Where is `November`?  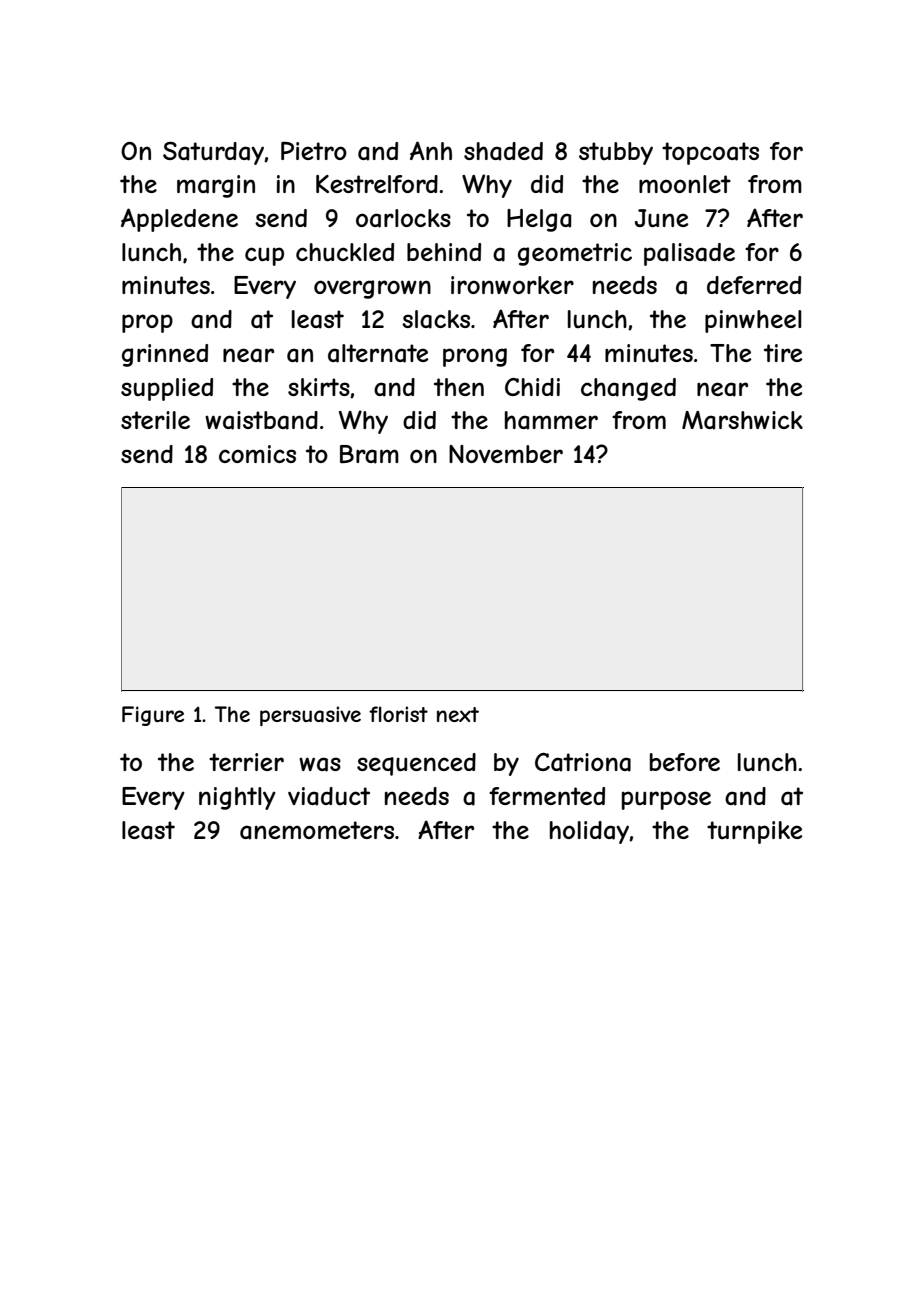
November is located at coordinates (506, 454).
